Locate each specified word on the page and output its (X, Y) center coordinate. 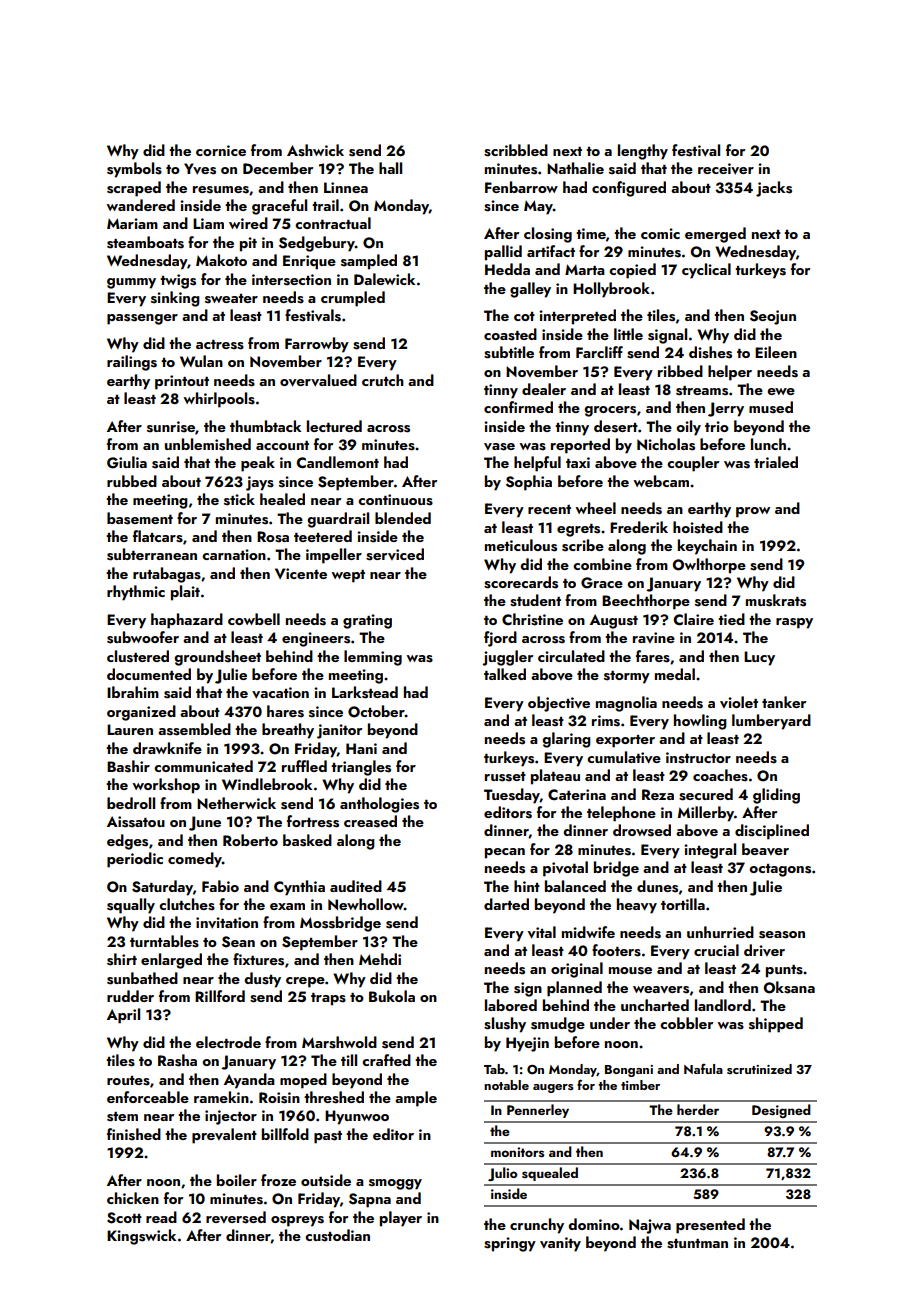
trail (325, 205)
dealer (544, 389)
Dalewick (384, 279)
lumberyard (771, 722)
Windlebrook (267, 784)
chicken (133, 1198)
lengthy (643, 152)
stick (239, 499)
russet (505, 777)
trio (717, 426)
